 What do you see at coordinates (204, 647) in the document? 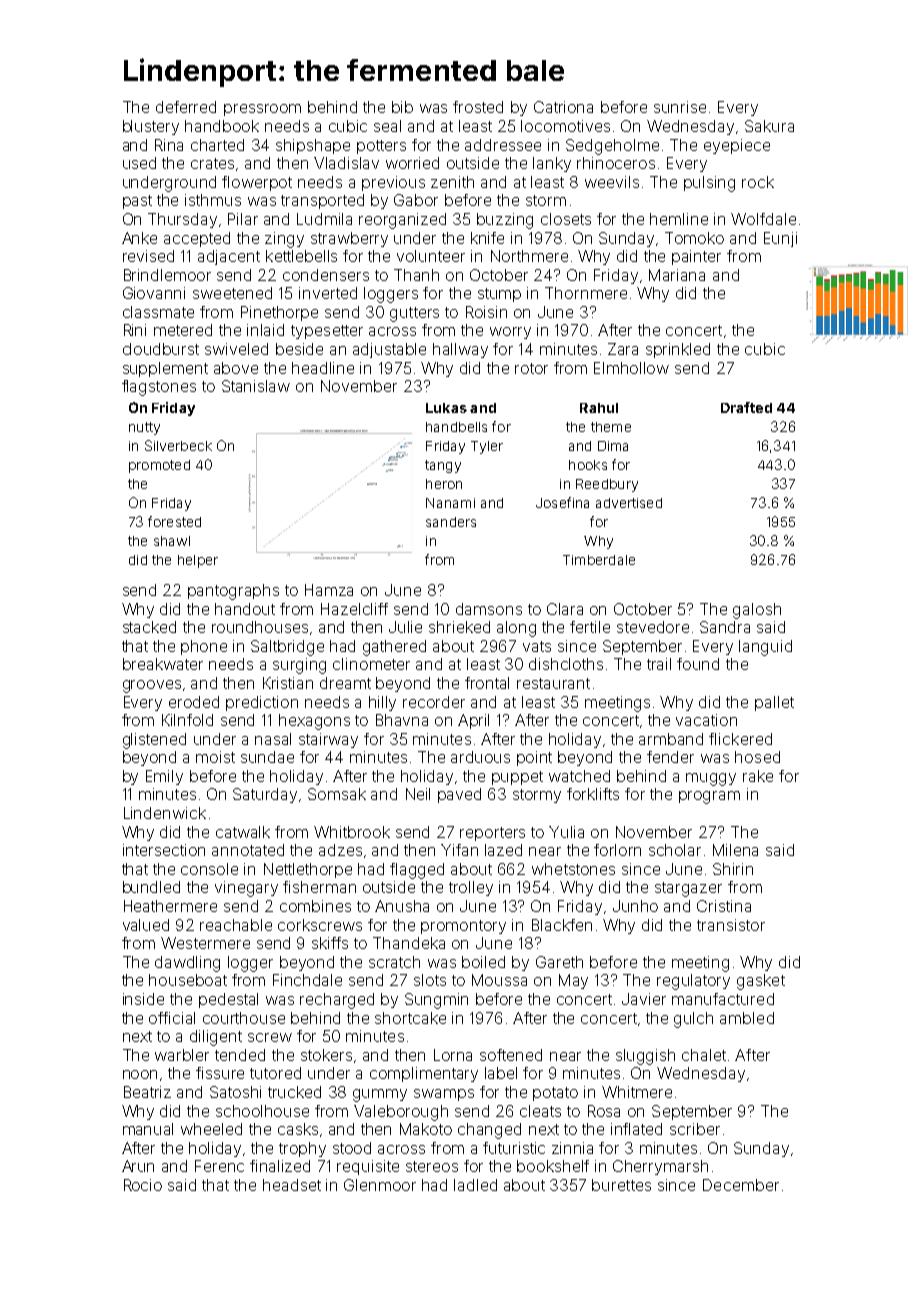
I see `phone` at bounding box center [204, 647].
